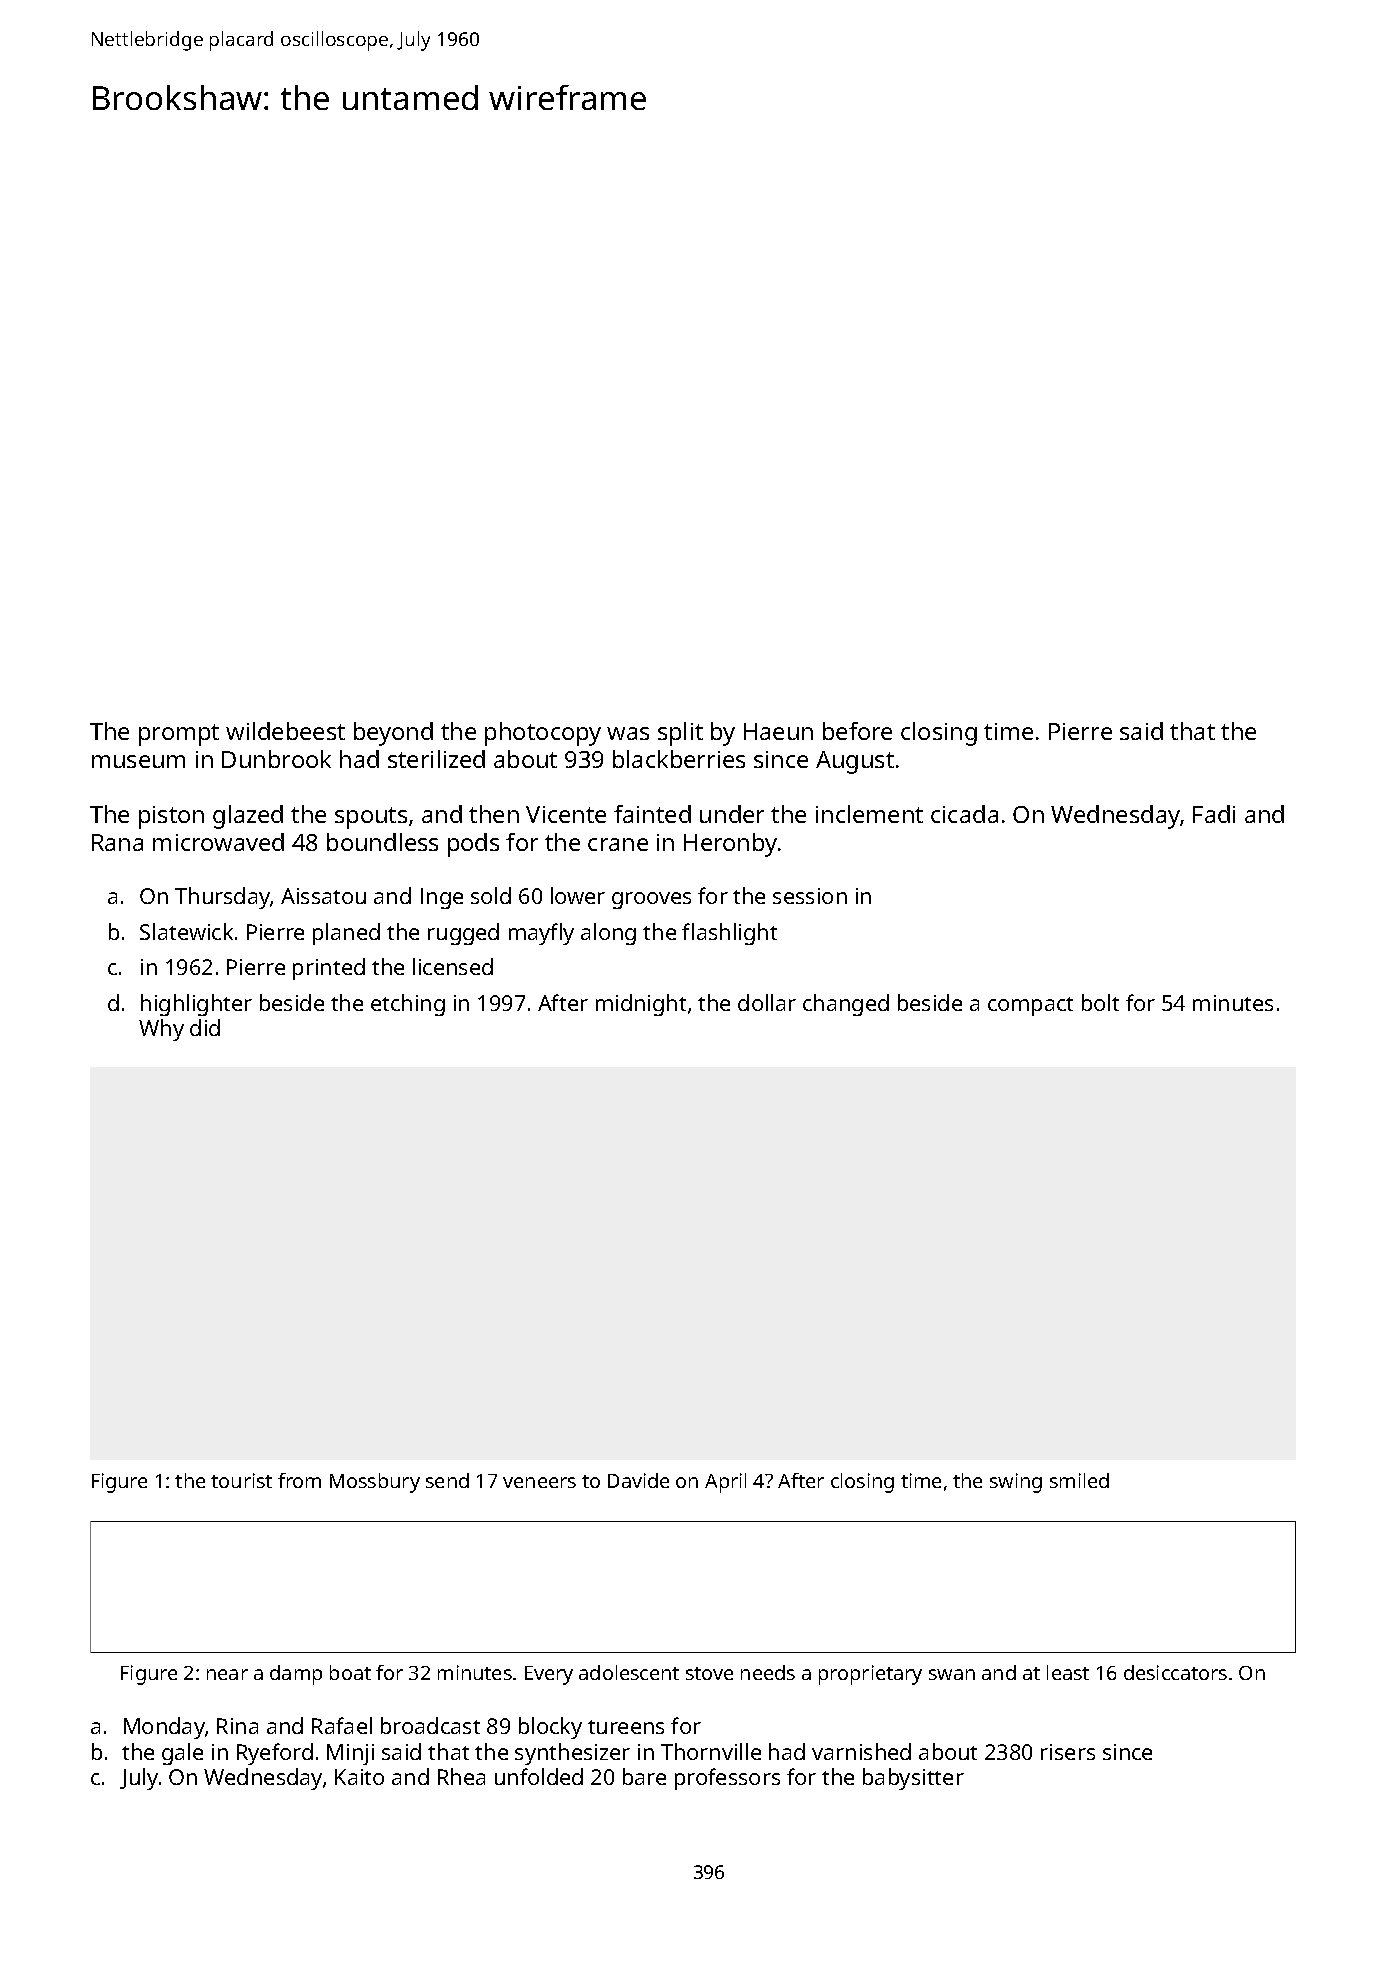 The height and width of the page is (1969, 1386). What do you see at coordinates (730, 845) in the page?
I see `Heronby` at bounding box center [730, 845].
